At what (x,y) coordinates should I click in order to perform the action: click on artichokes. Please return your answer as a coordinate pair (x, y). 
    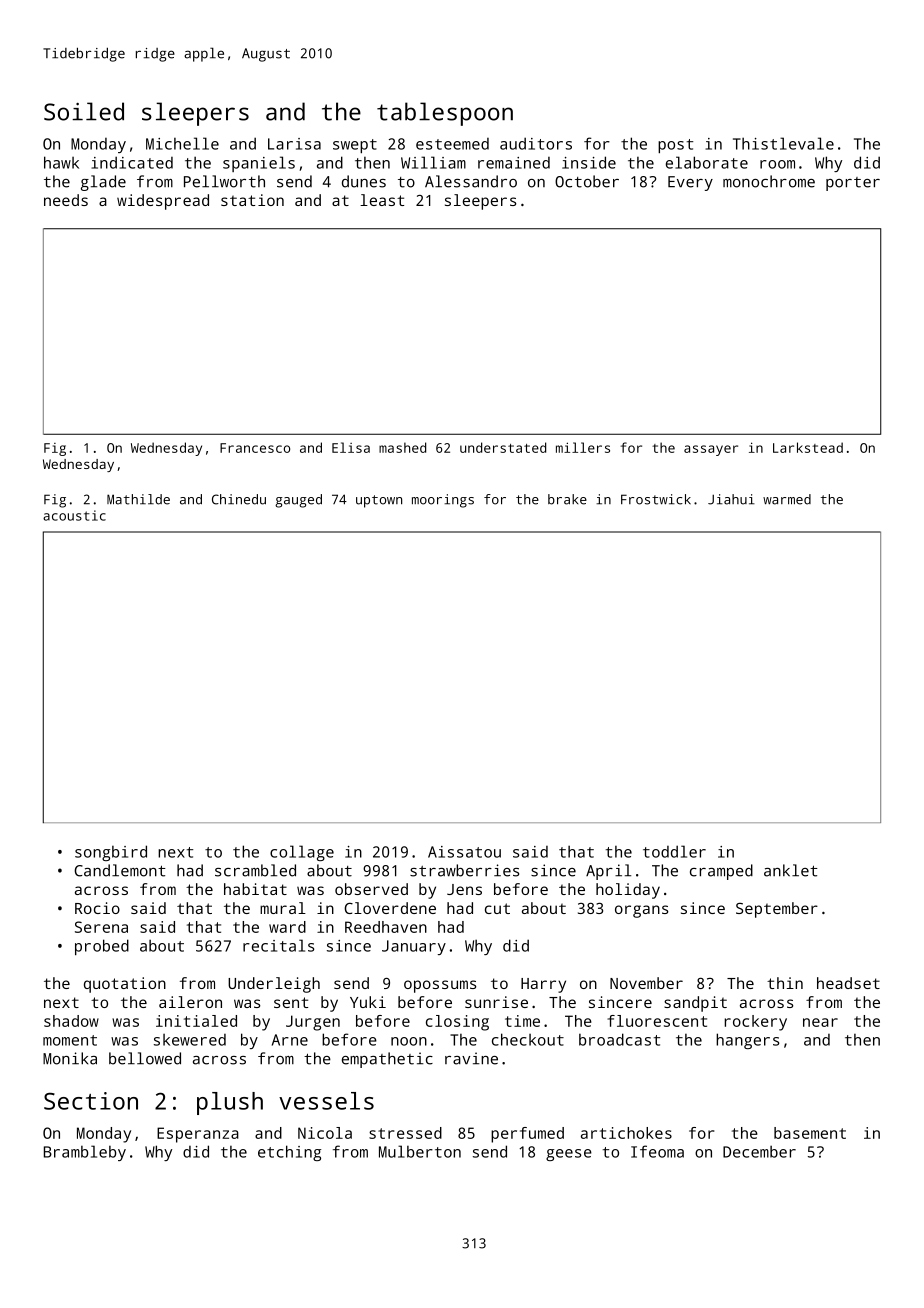
    Looking at the image, I should click on (626, 1133).
